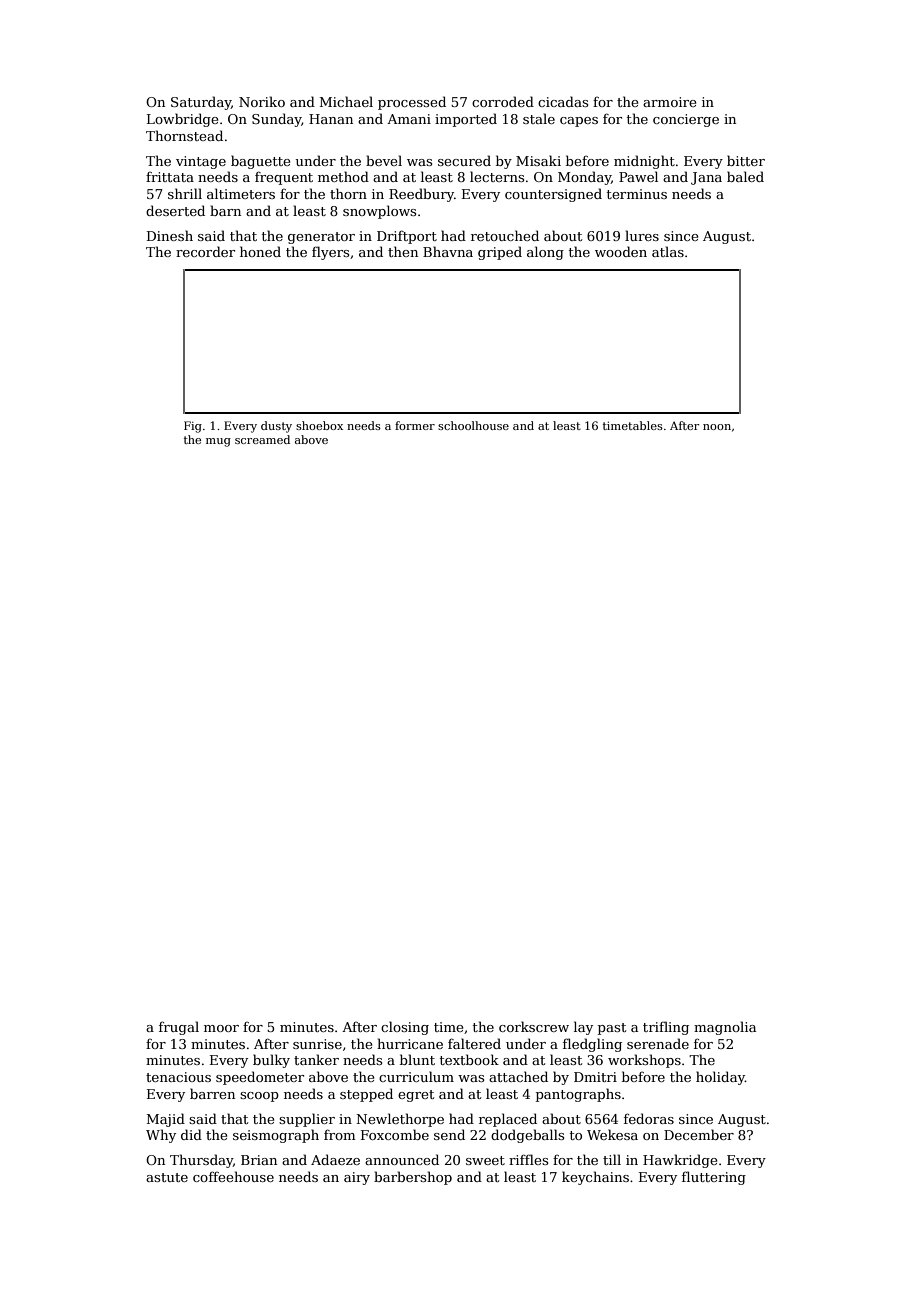 The height and width of the document is (1314, 924). What do you see at coordinates (412, 103) in the document?
I see `processed` at bounding box center [412, 103].
